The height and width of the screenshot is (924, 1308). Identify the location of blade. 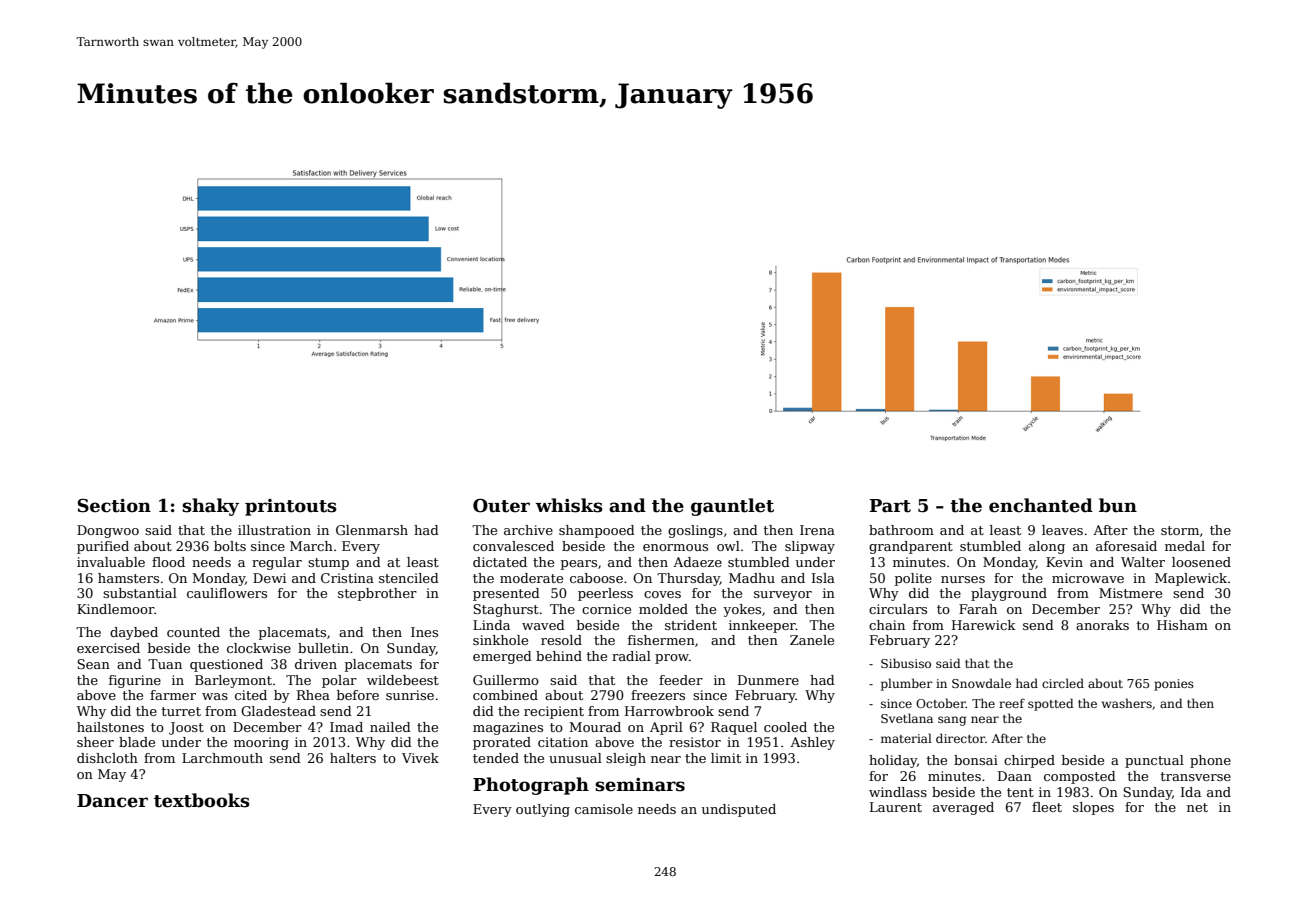
(137, 742).
